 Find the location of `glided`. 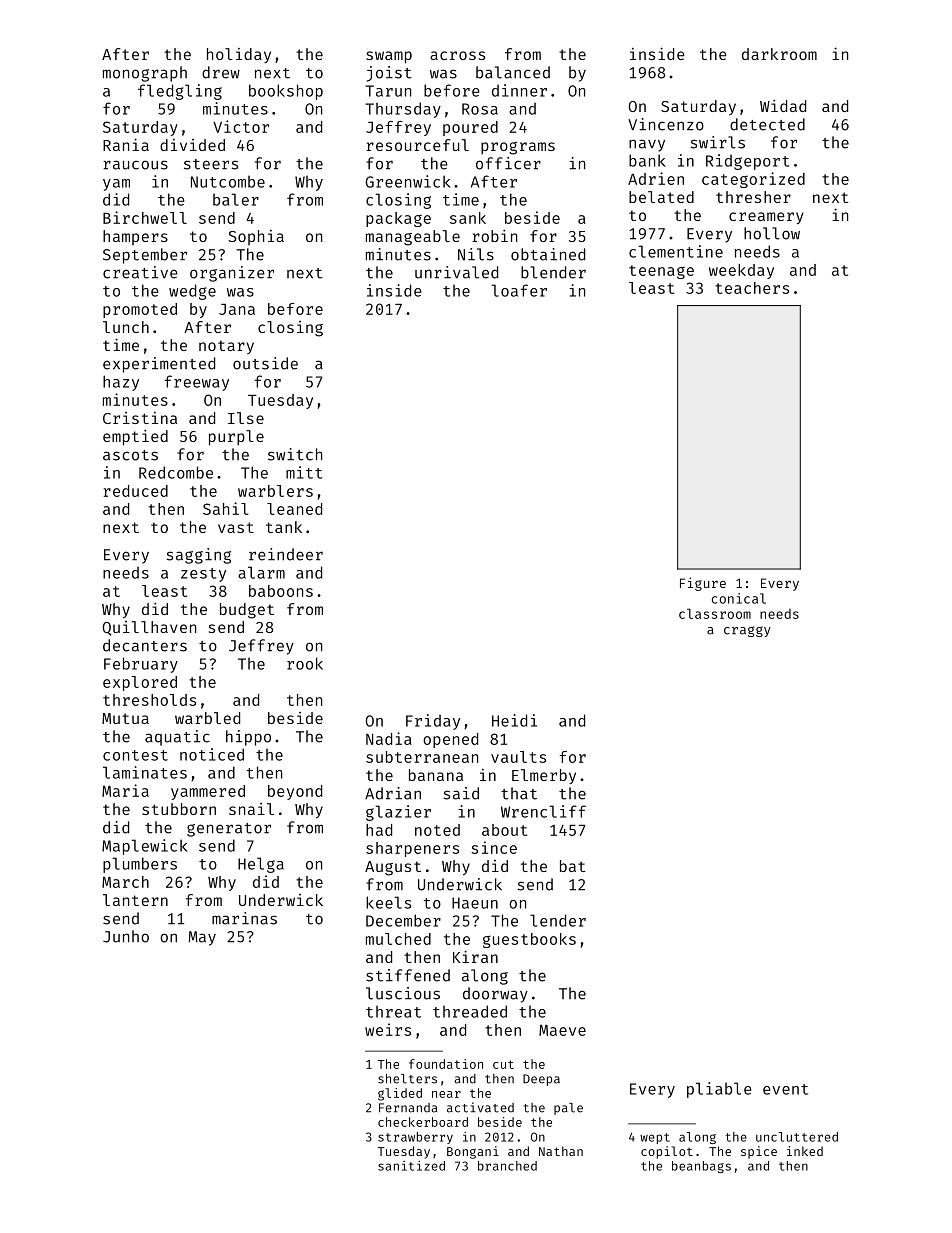

glided is located at coordinates (400, 1094).
